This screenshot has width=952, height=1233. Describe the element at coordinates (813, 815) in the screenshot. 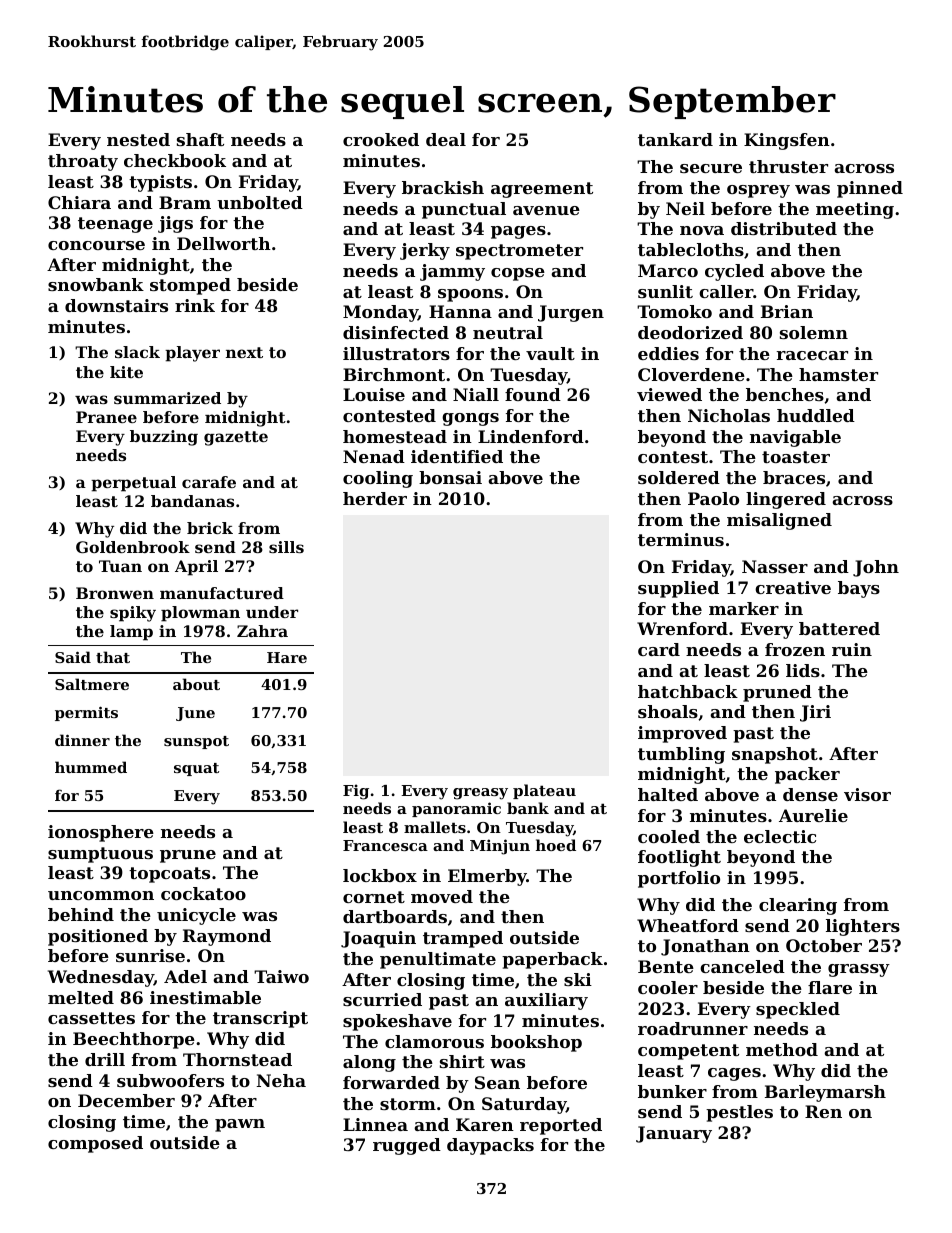

I see `Aurelie` at that location.
